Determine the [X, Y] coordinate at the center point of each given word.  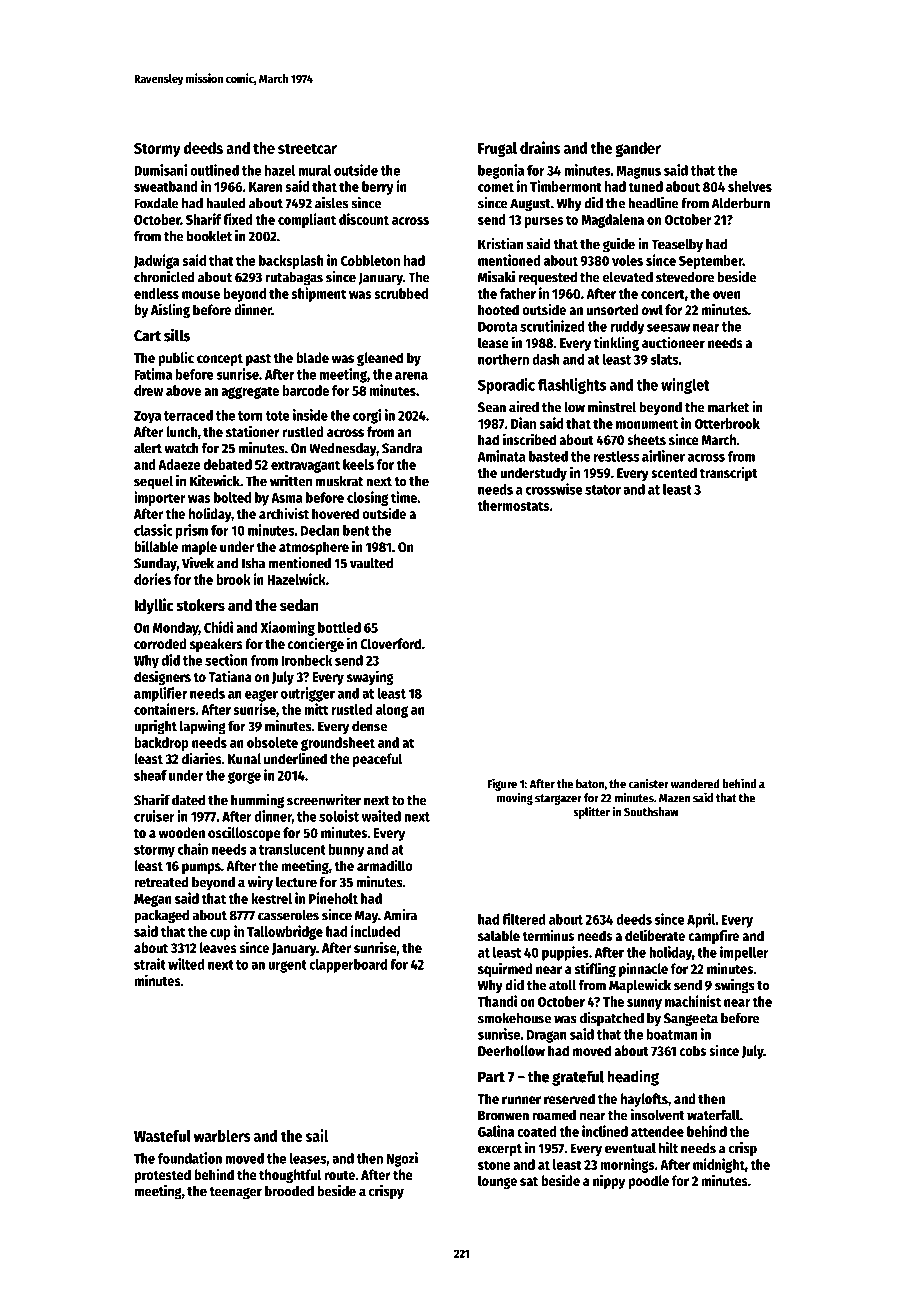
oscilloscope [244, 833]
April [701, 920]
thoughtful [290, 1176]
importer [160, 498]
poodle [648, 1182]
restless [616, 456]
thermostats [513, 505]
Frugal [497, 149]
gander [638, 149]
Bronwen [503, 1115]
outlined [214, 170]
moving [515, 798]
